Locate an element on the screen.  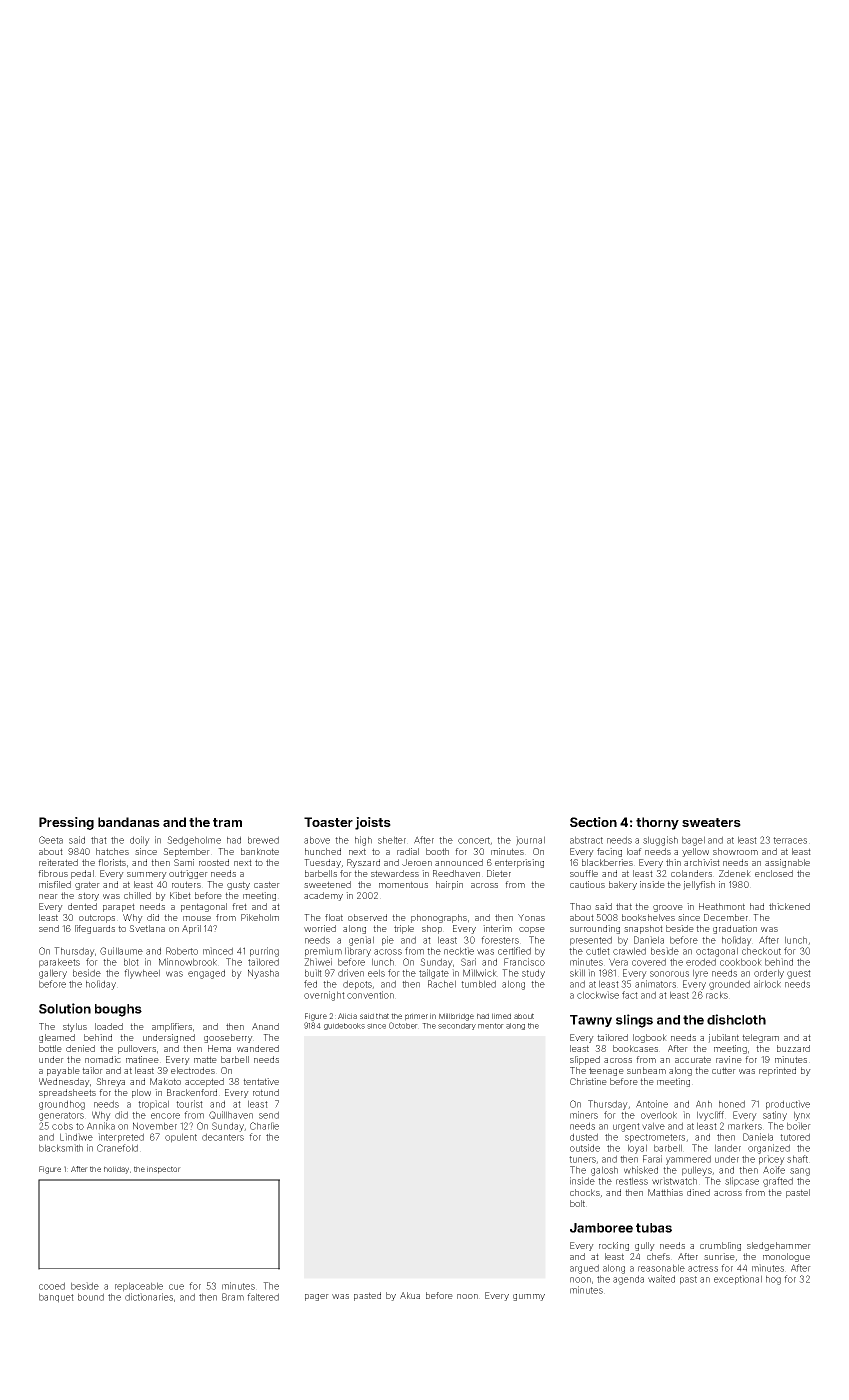
eroded is located at coordinates (701, 962).
